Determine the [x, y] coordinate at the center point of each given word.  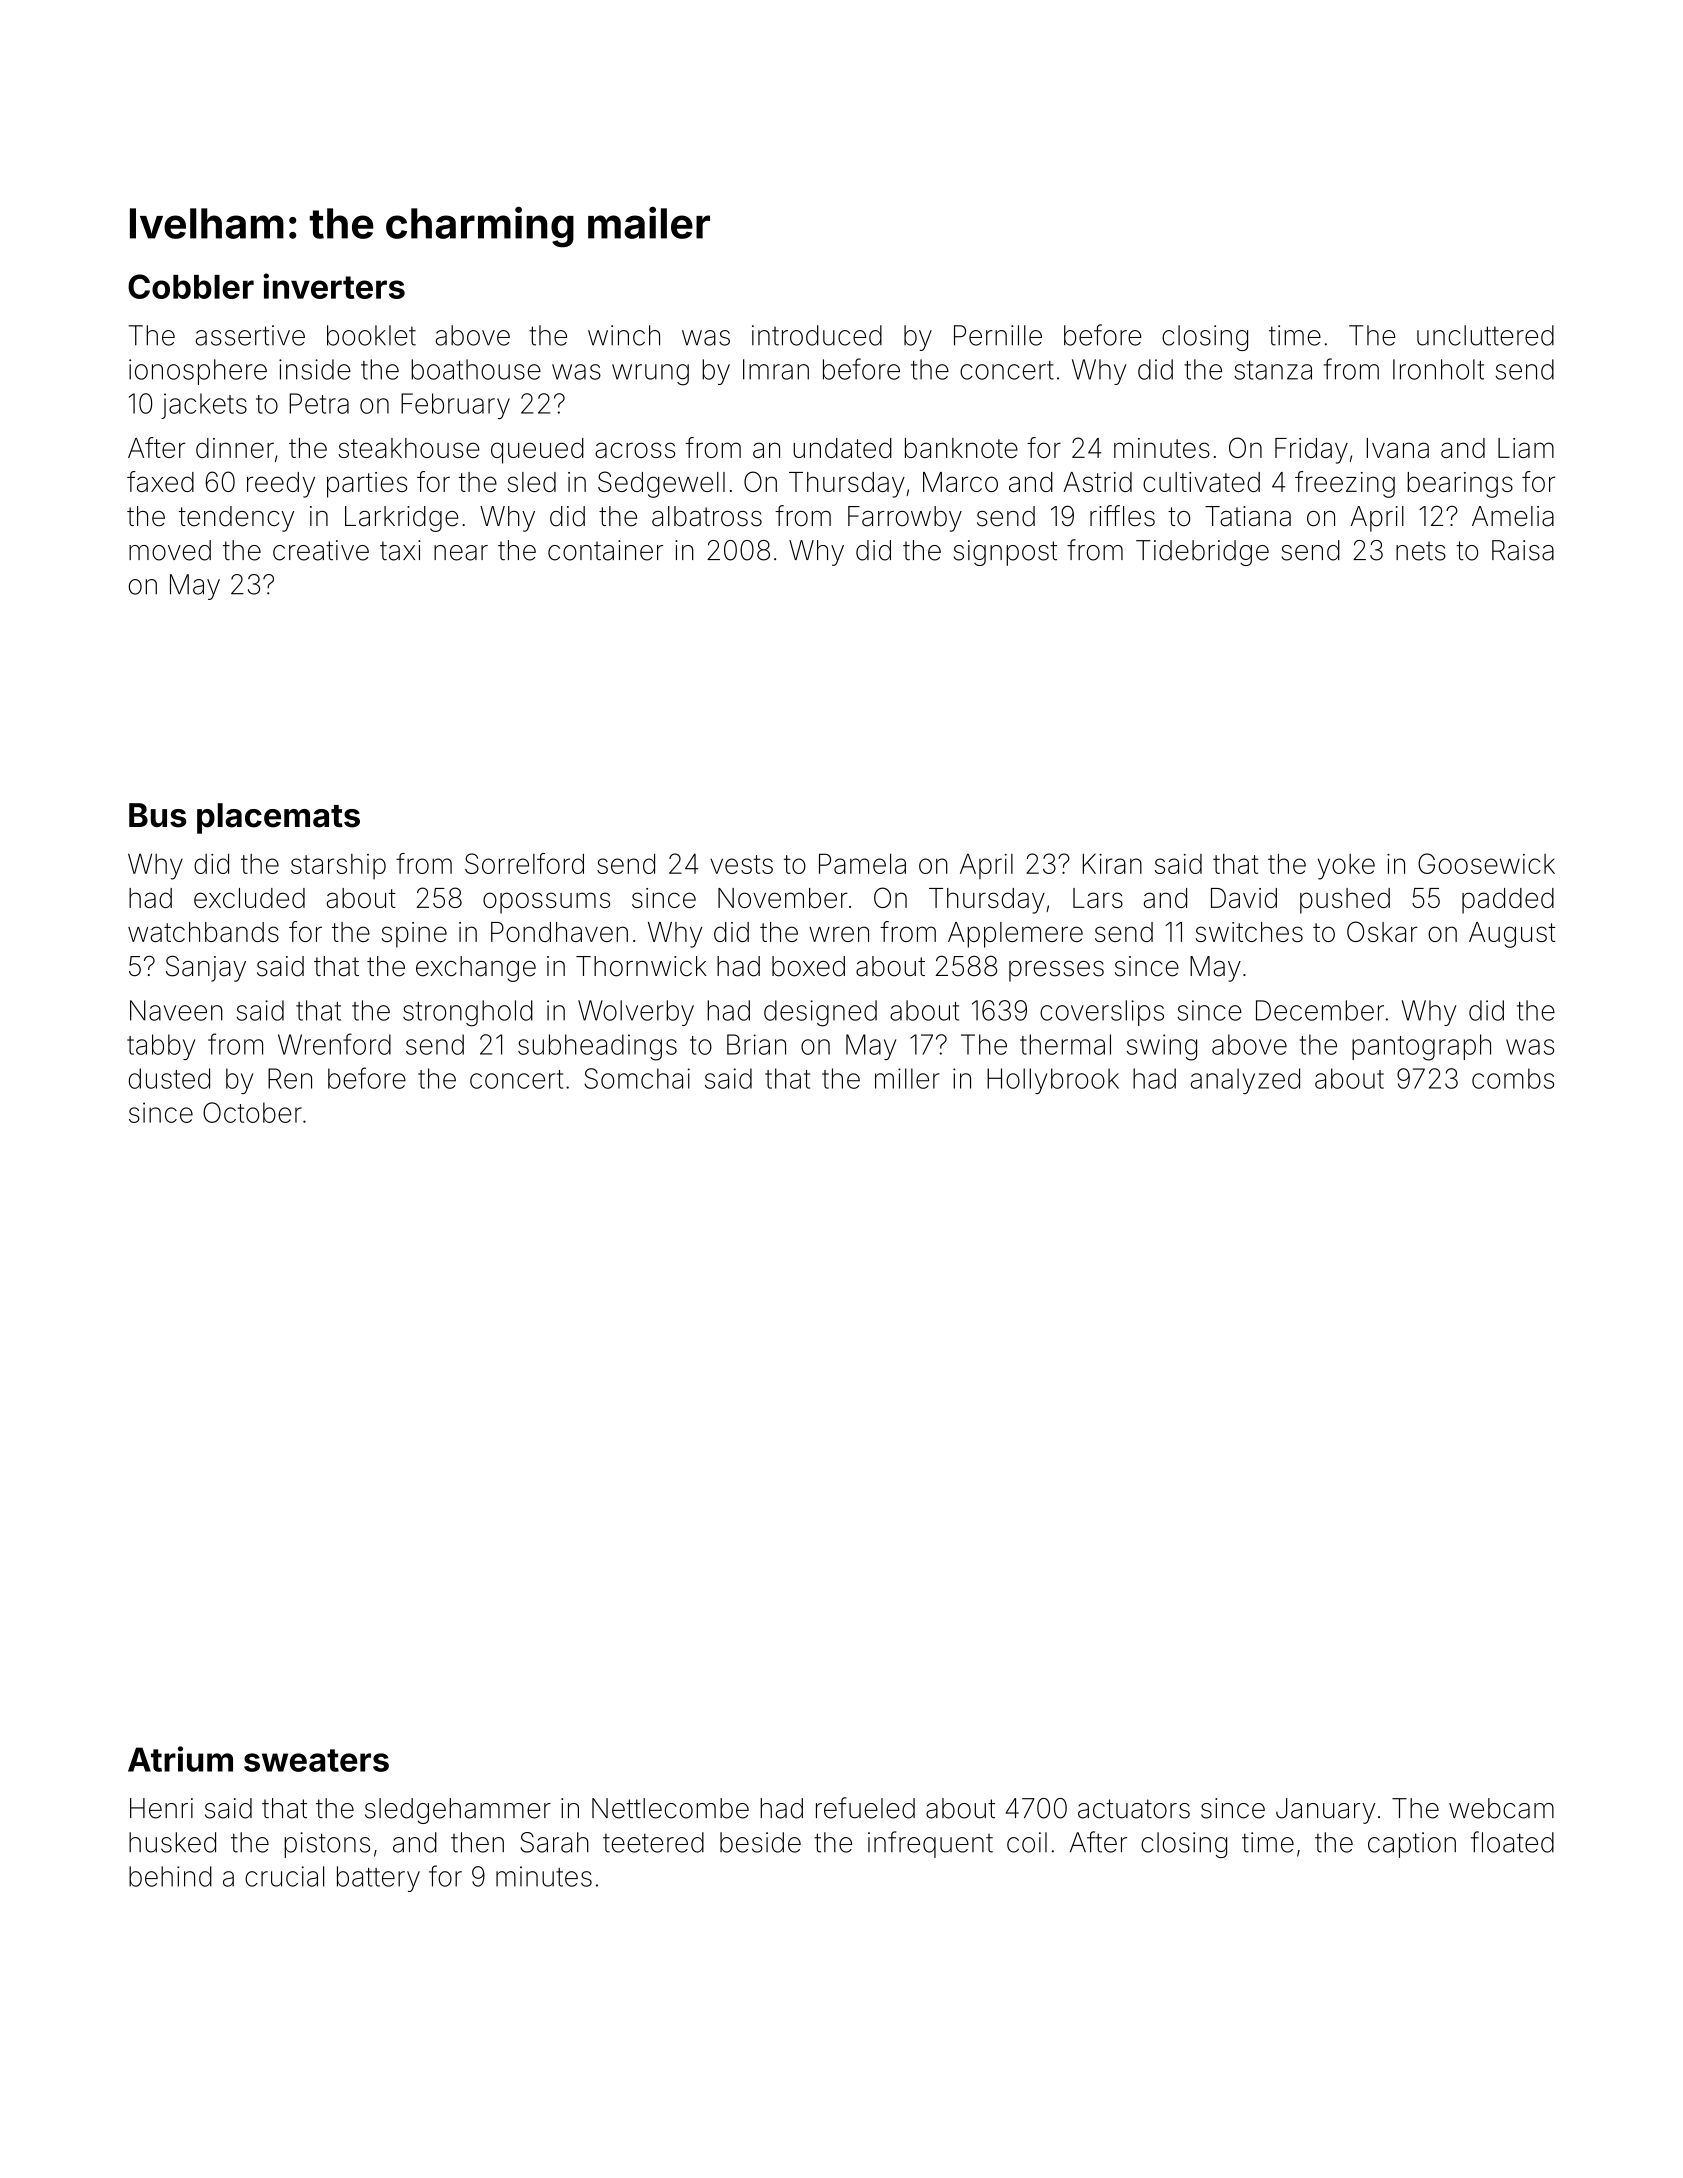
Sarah [554, 1842]
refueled [865, 1808]
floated [1512, 1842]
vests [741, 864]
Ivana [1398, 448]
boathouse [476, 369]
